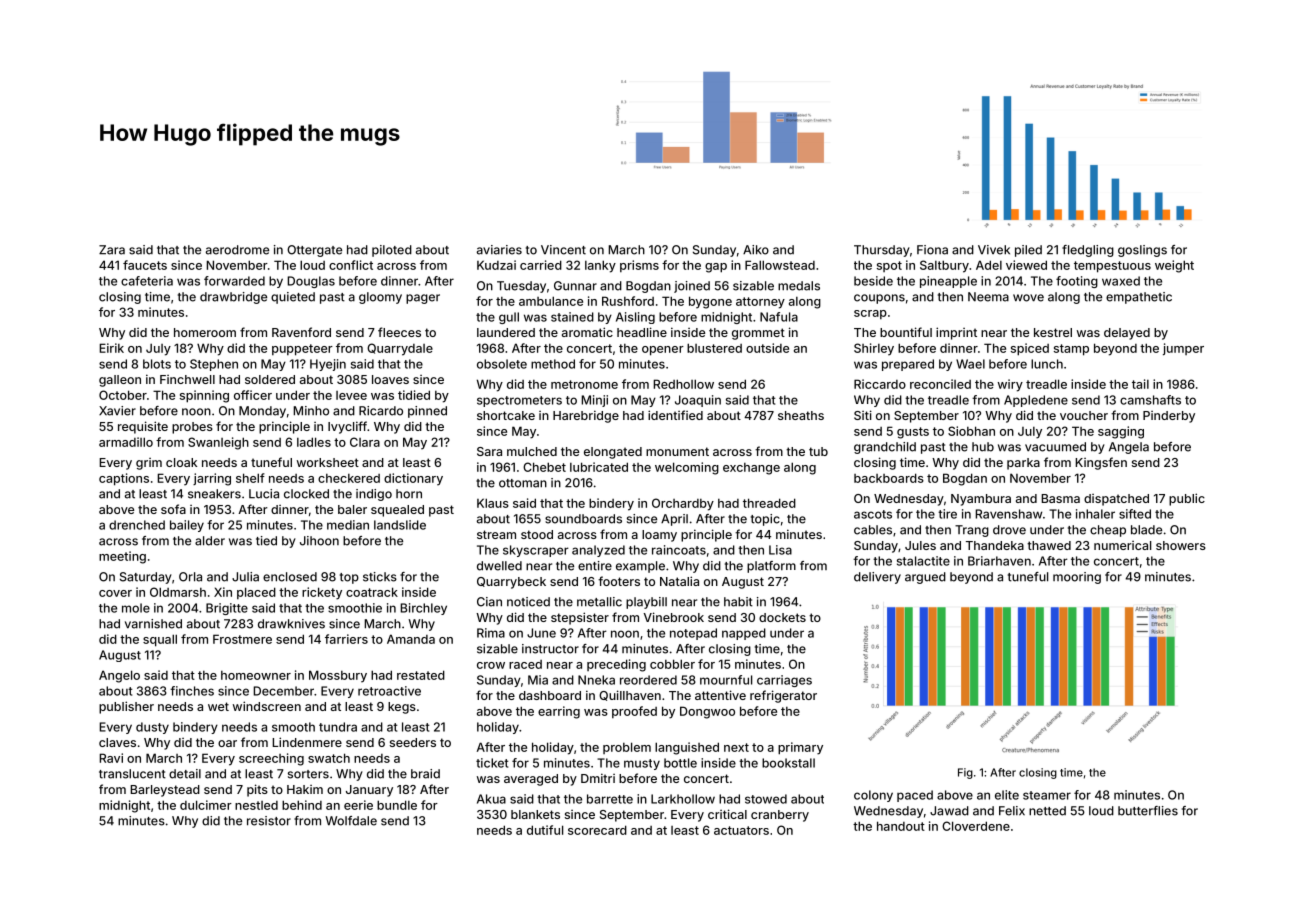  Describe the element at coordinates (906, 332) in the document. I see `bountiful` at that location.
